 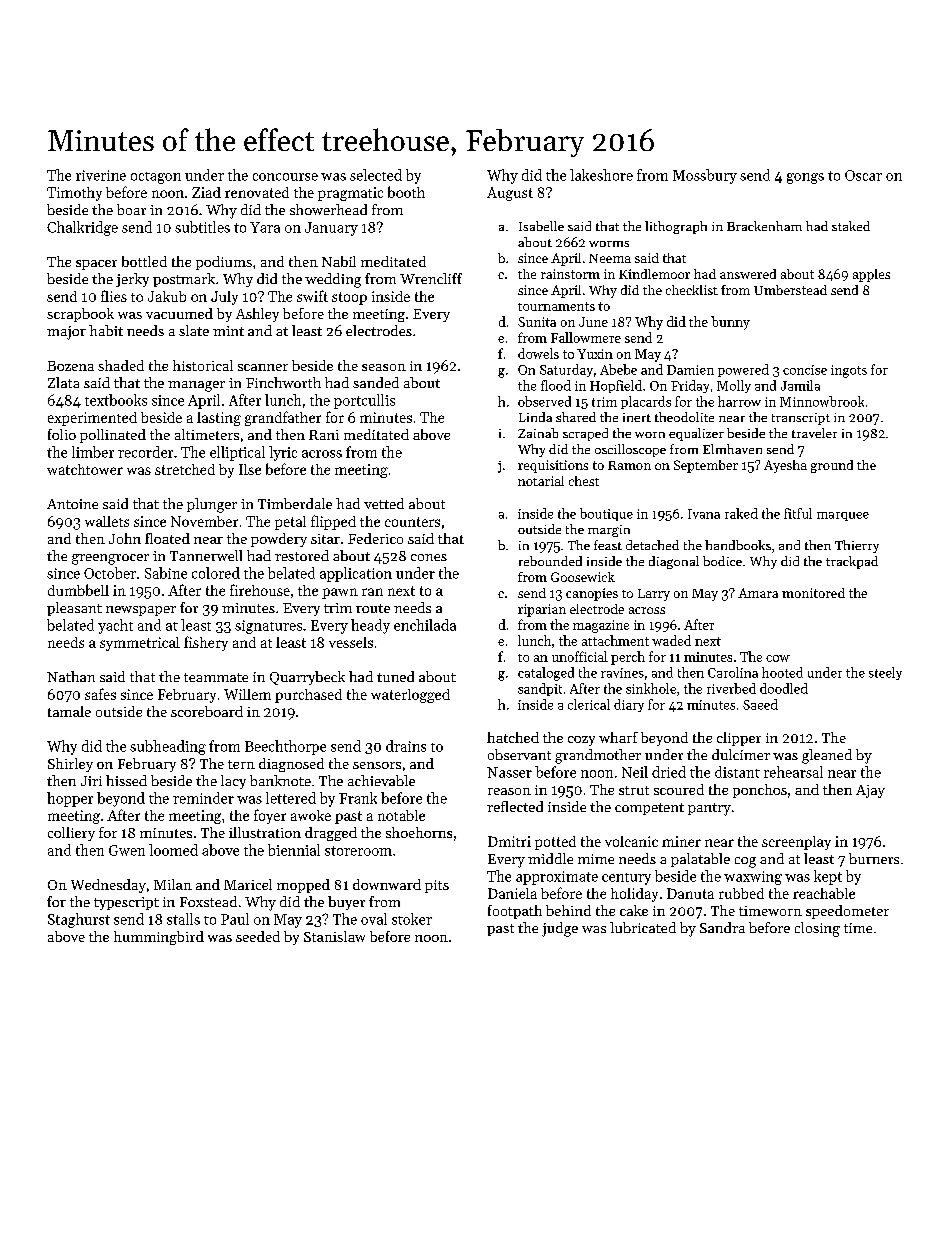 I want to click on Yara, so click(x=265, y=227).
